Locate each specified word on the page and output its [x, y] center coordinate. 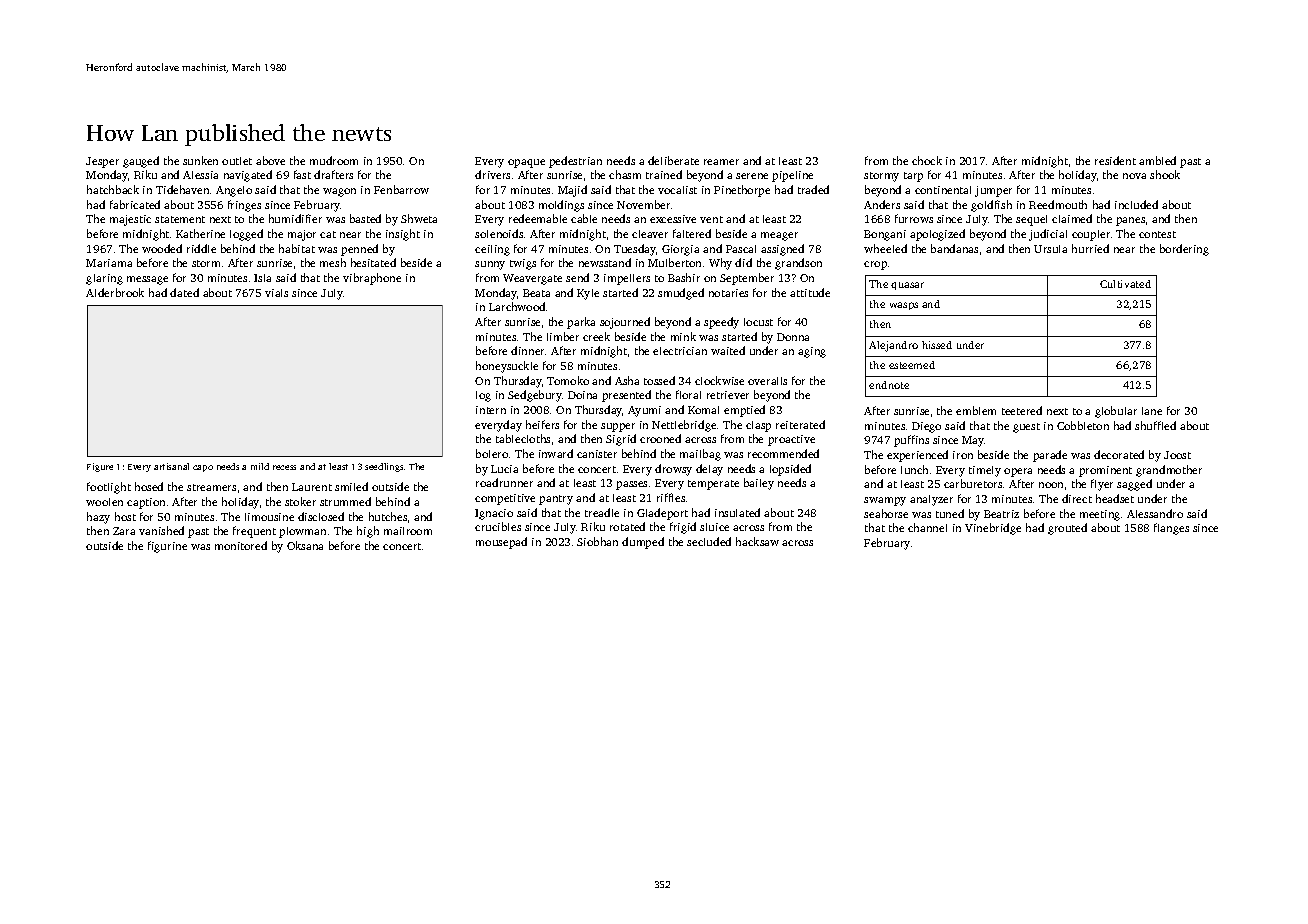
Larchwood [517, 306]
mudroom [334, 160]
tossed [659, 380]
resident [1115, 160]
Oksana [305, 545]
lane [1152, 411]
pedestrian [575, 162]
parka [581, 323]
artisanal [171, 466]
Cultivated [1125, 284]
